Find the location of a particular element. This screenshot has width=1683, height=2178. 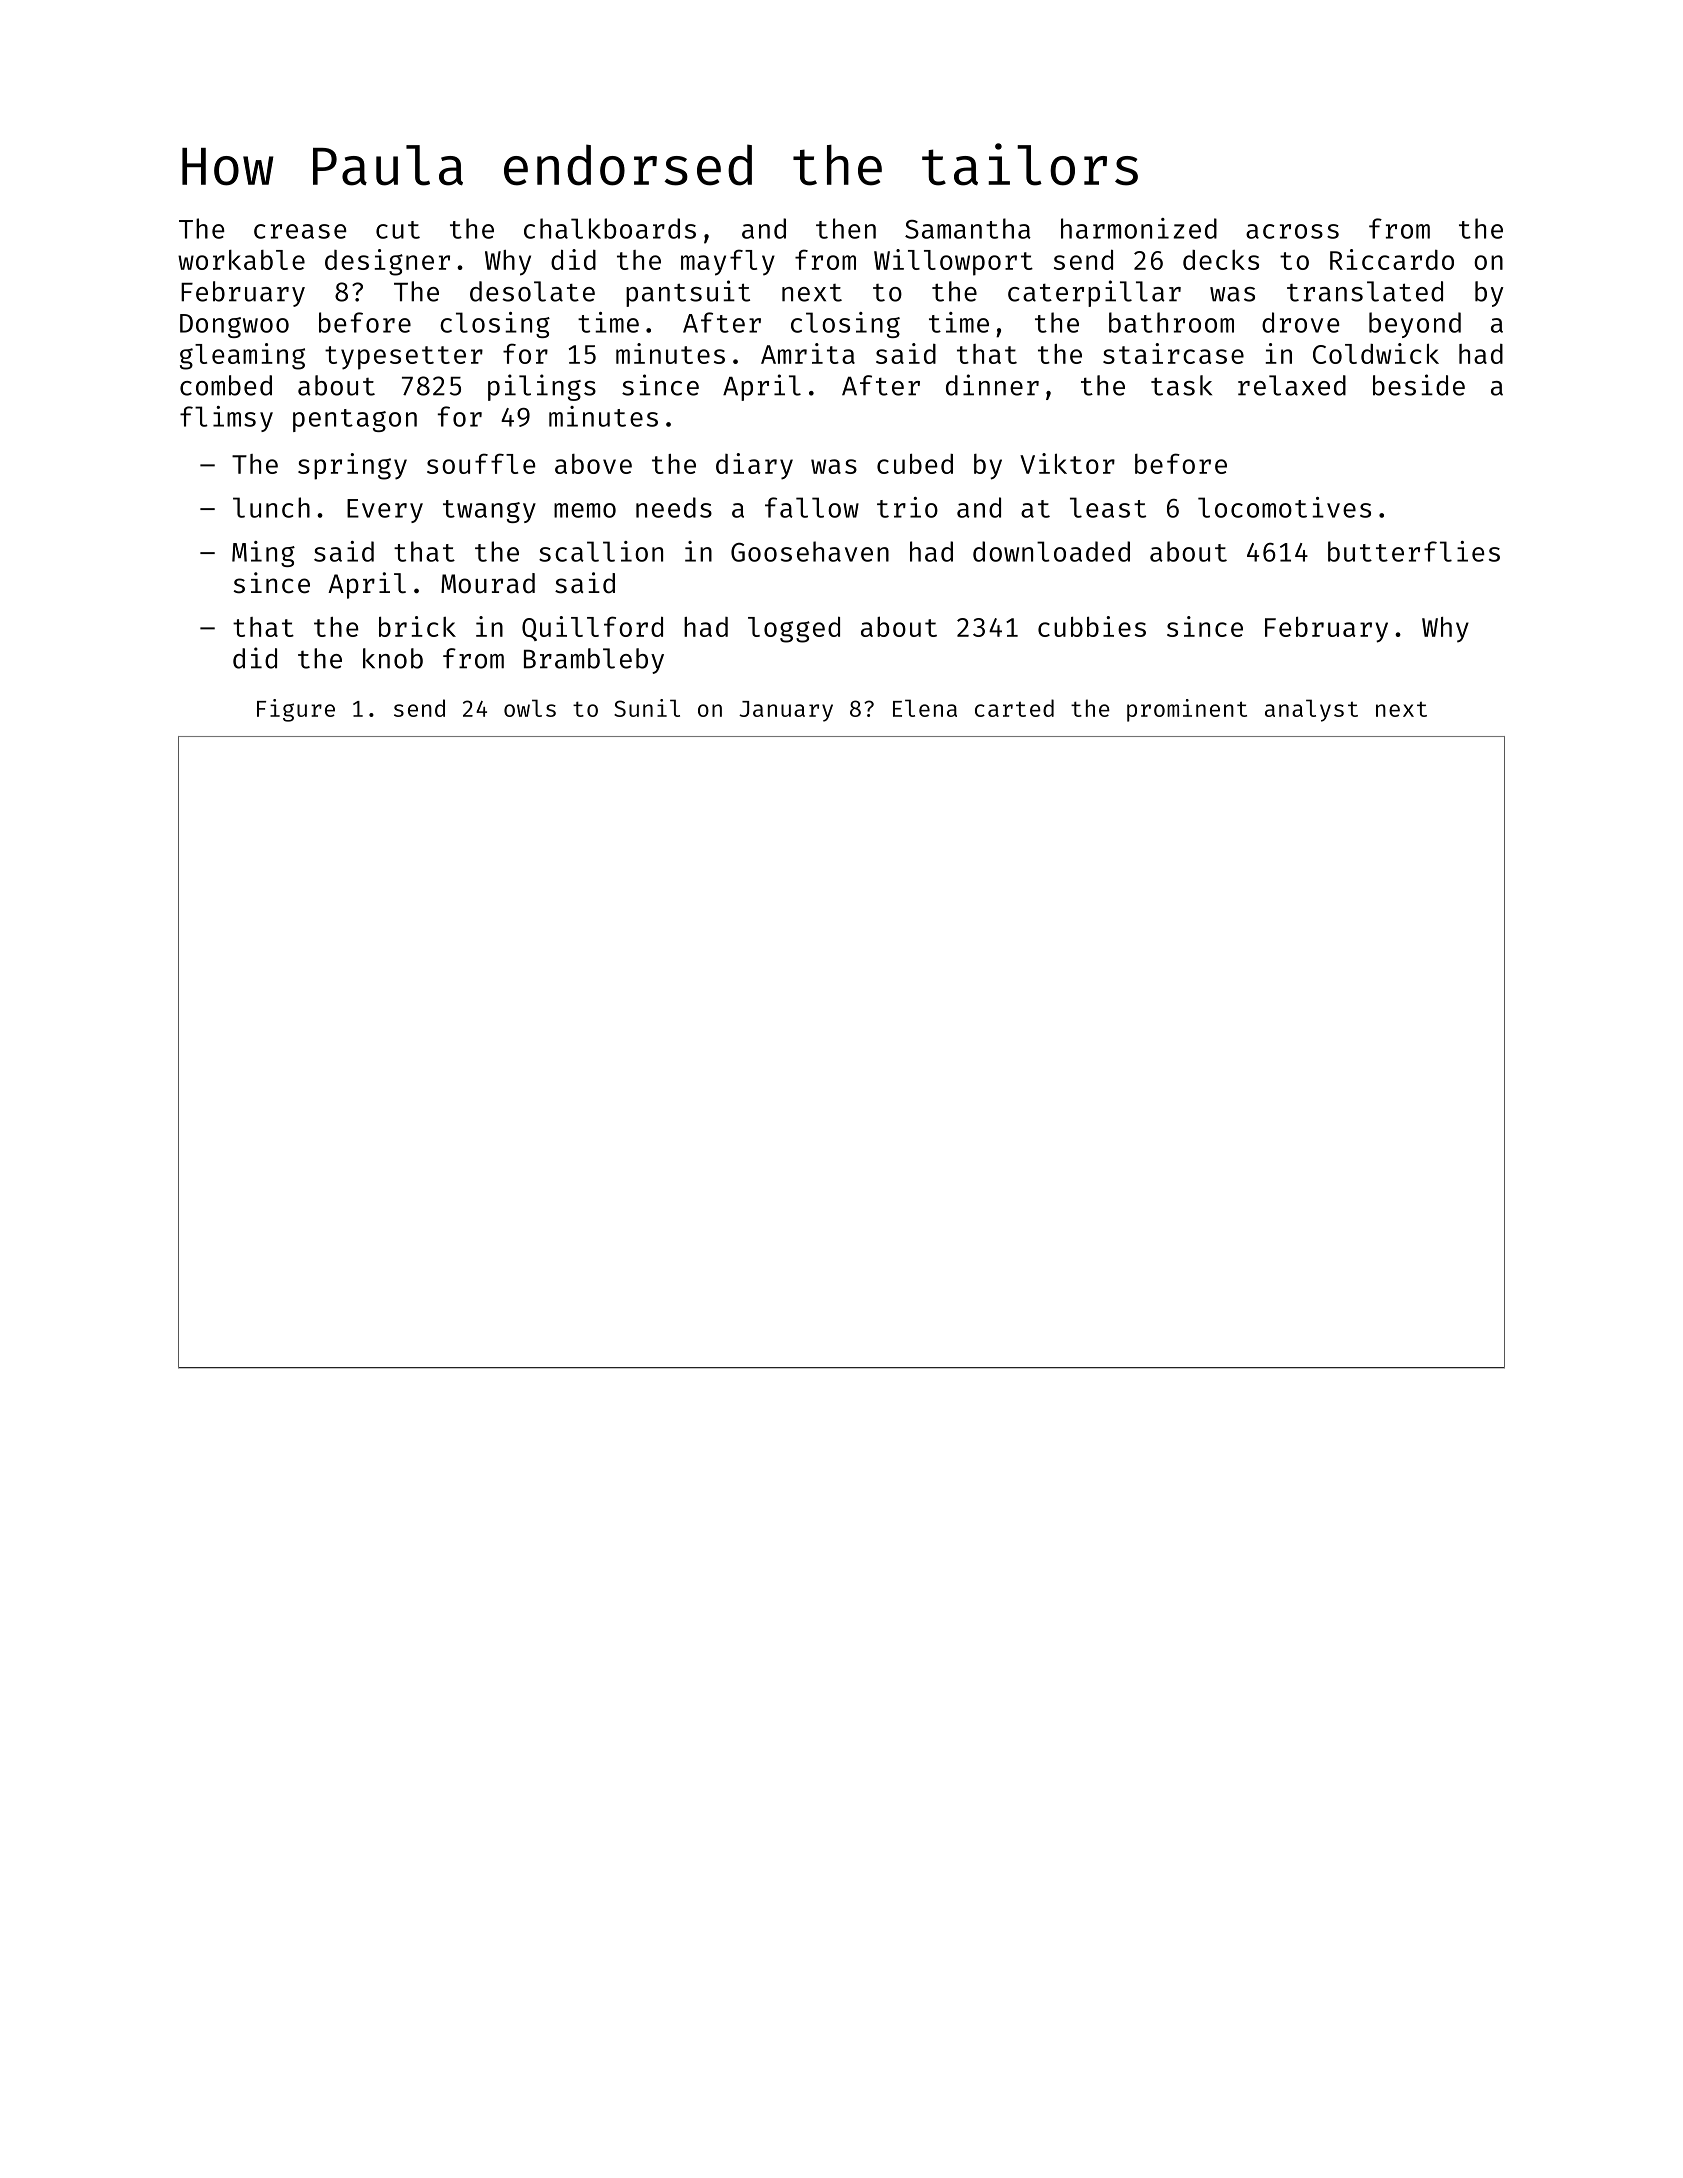

least is located at coordinates (1108, 507).
